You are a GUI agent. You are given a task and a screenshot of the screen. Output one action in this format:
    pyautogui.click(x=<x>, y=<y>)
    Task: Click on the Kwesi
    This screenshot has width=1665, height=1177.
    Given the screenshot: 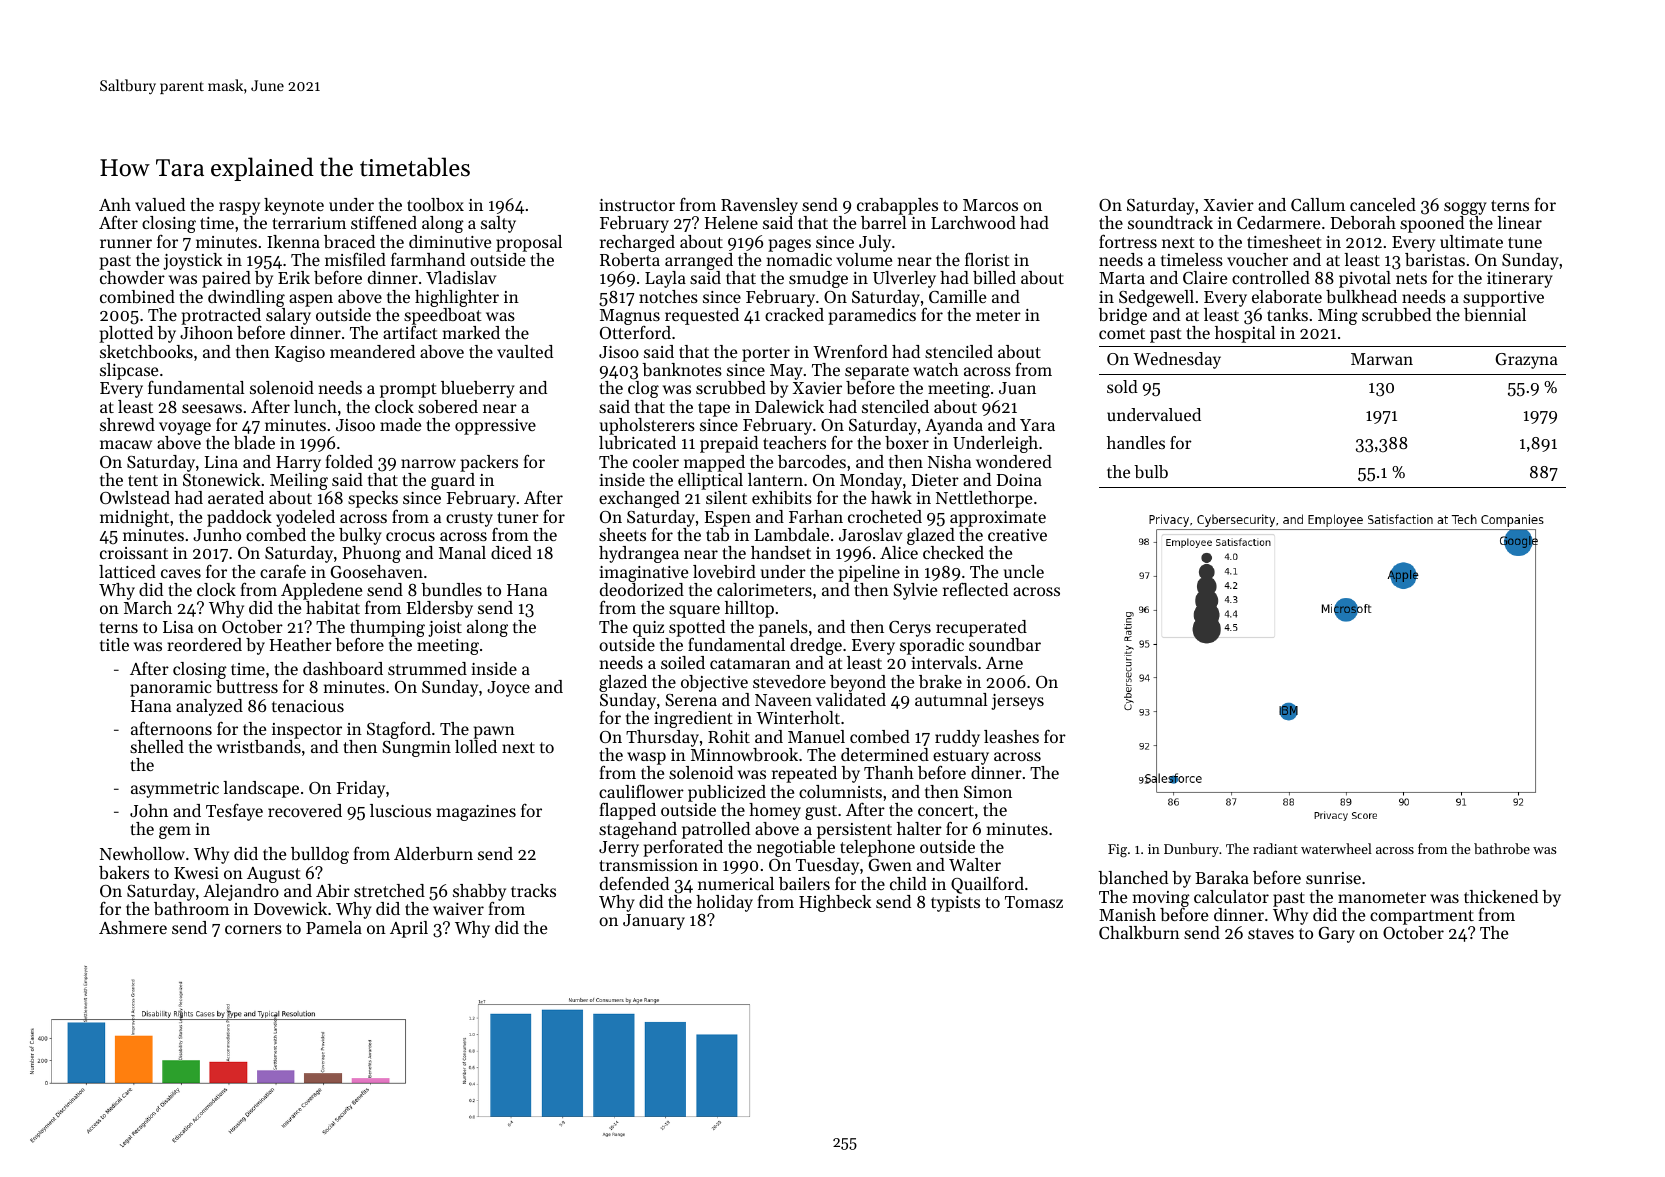 What is the action you would take?
    pyautogui.click(x=196, y=873)
